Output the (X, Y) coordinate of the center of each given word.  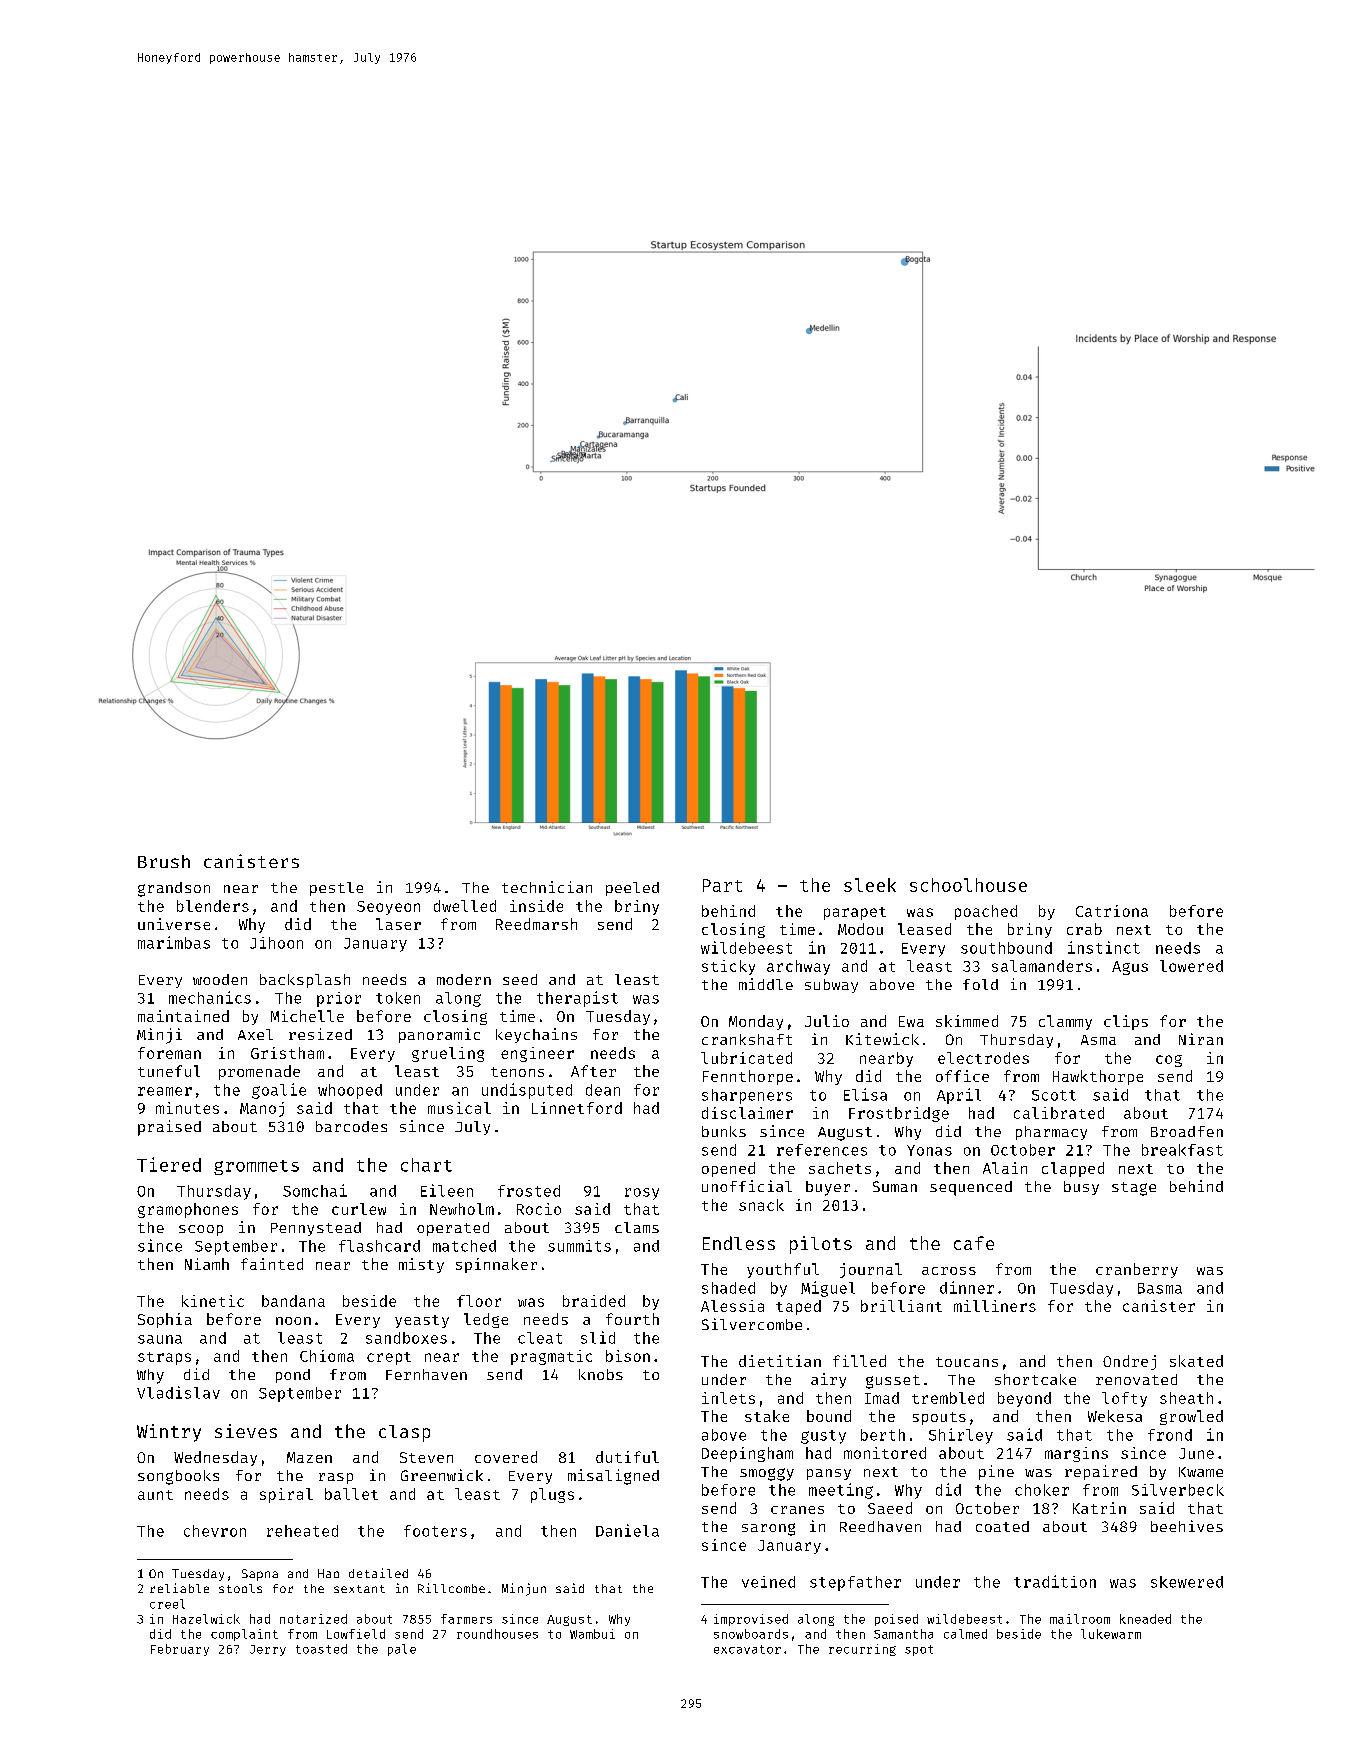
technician (547, 887)
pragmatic (551, 1357)
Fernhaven (426, 1374)
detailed (378, 1573)
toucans (967, 1362)
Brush (164, 861)
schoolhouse (968, 885)
